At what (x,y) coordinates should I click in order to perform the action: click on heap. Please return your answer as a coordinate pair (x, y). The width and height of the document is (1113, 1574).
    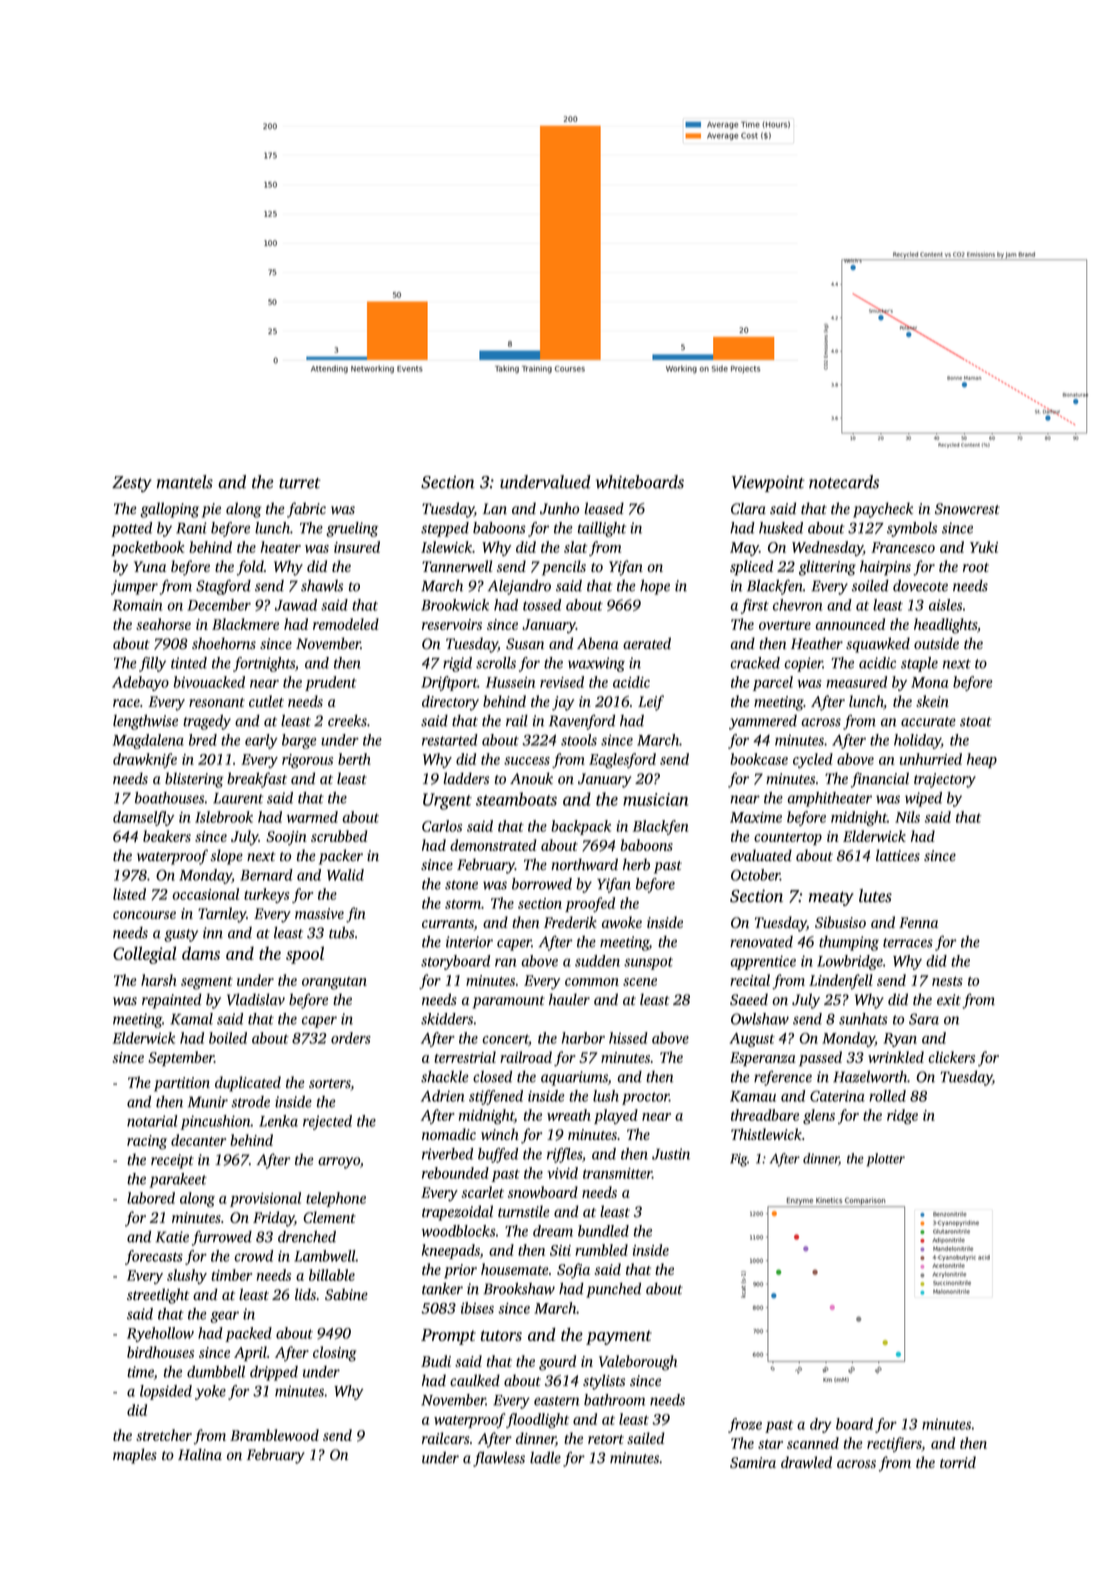
    Looking at the image, I should click on (982, 760).
